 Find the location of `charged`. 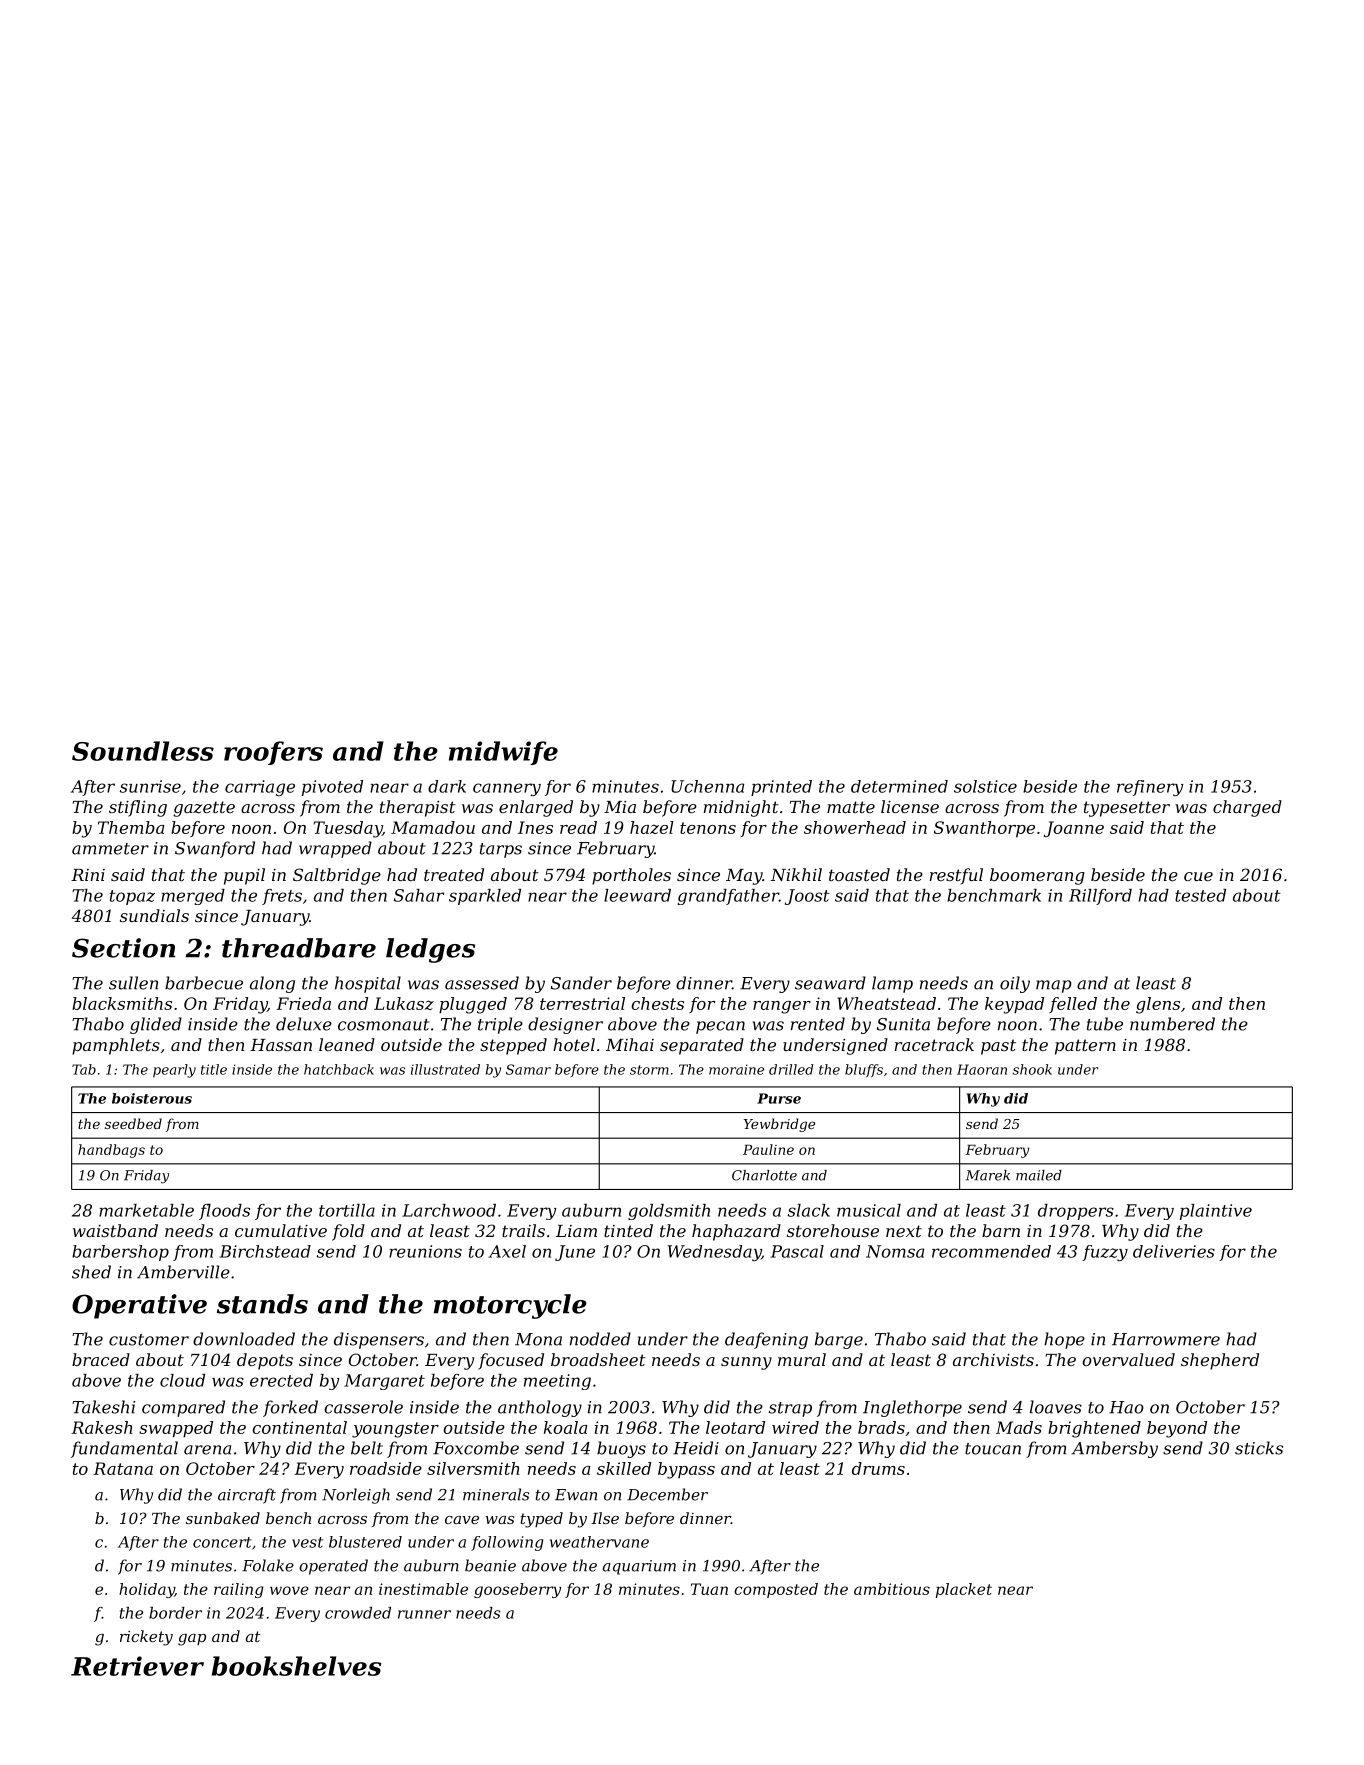

charged is located at coordinates (1247, 808).
